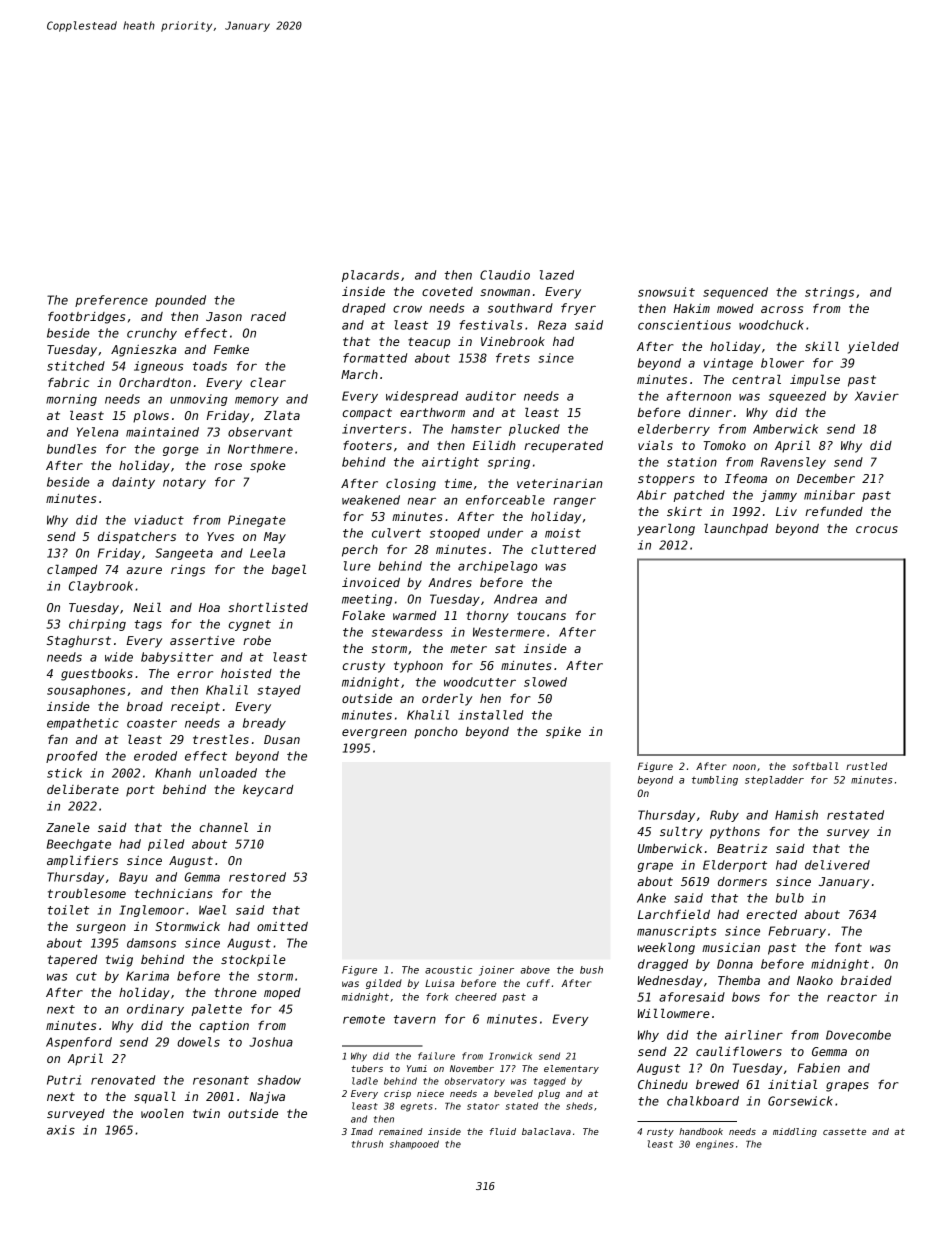 The image size is (952, 1233). I want to click on above, so click(535, 970).
